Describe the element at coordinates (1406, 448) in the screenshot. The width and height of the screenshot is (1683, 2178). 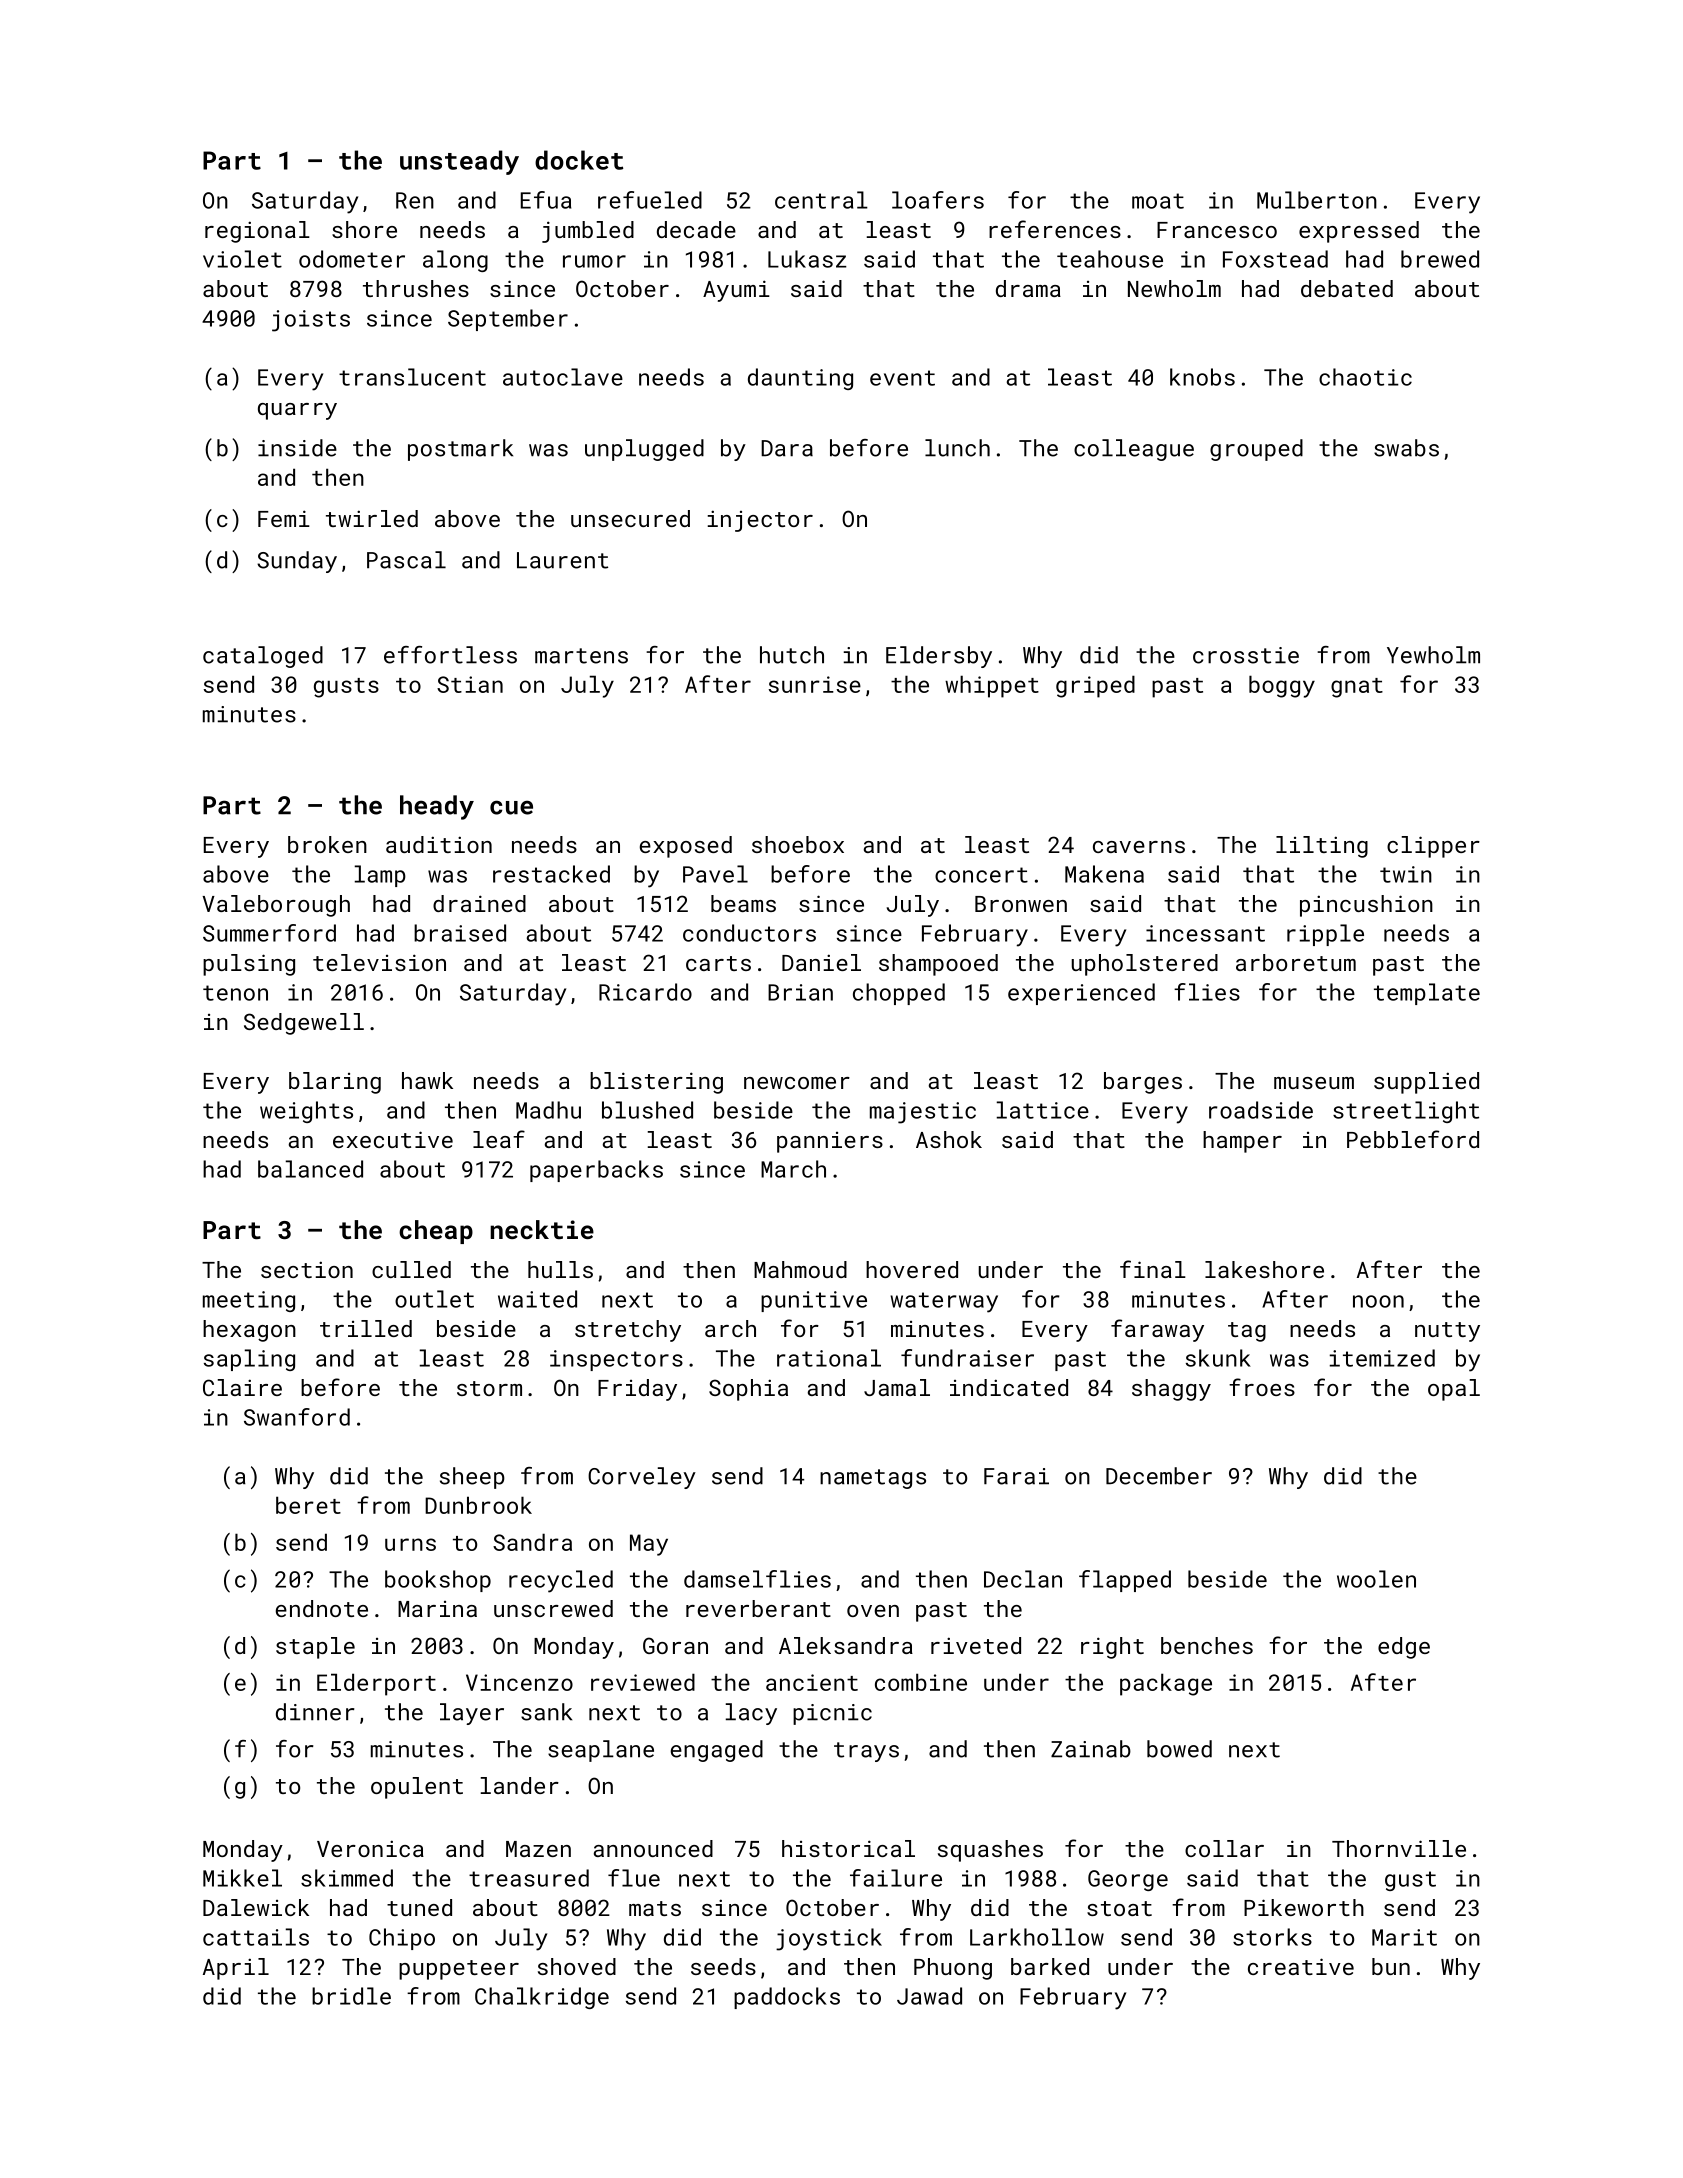
I see `swabs` at that location.
